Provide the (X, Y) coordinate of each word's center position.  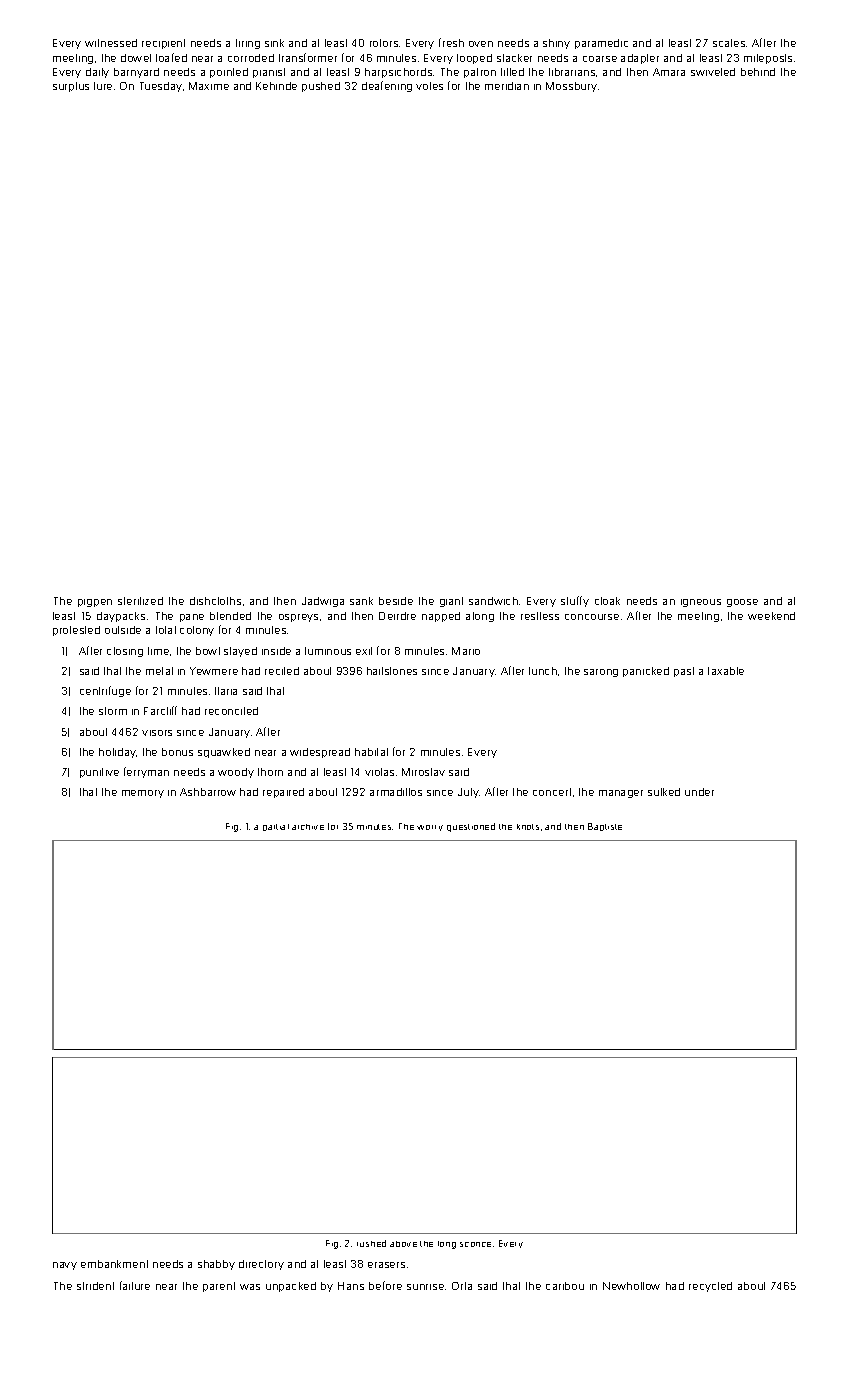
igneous (701, 603)
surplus (71, 87)
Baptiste (605, 827)
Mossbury (571, 87)
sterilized (140, 601)
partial (276, 827)
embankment (114, 1264)
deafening (387, 86)
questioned (471, 827)
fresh (451, 42)
